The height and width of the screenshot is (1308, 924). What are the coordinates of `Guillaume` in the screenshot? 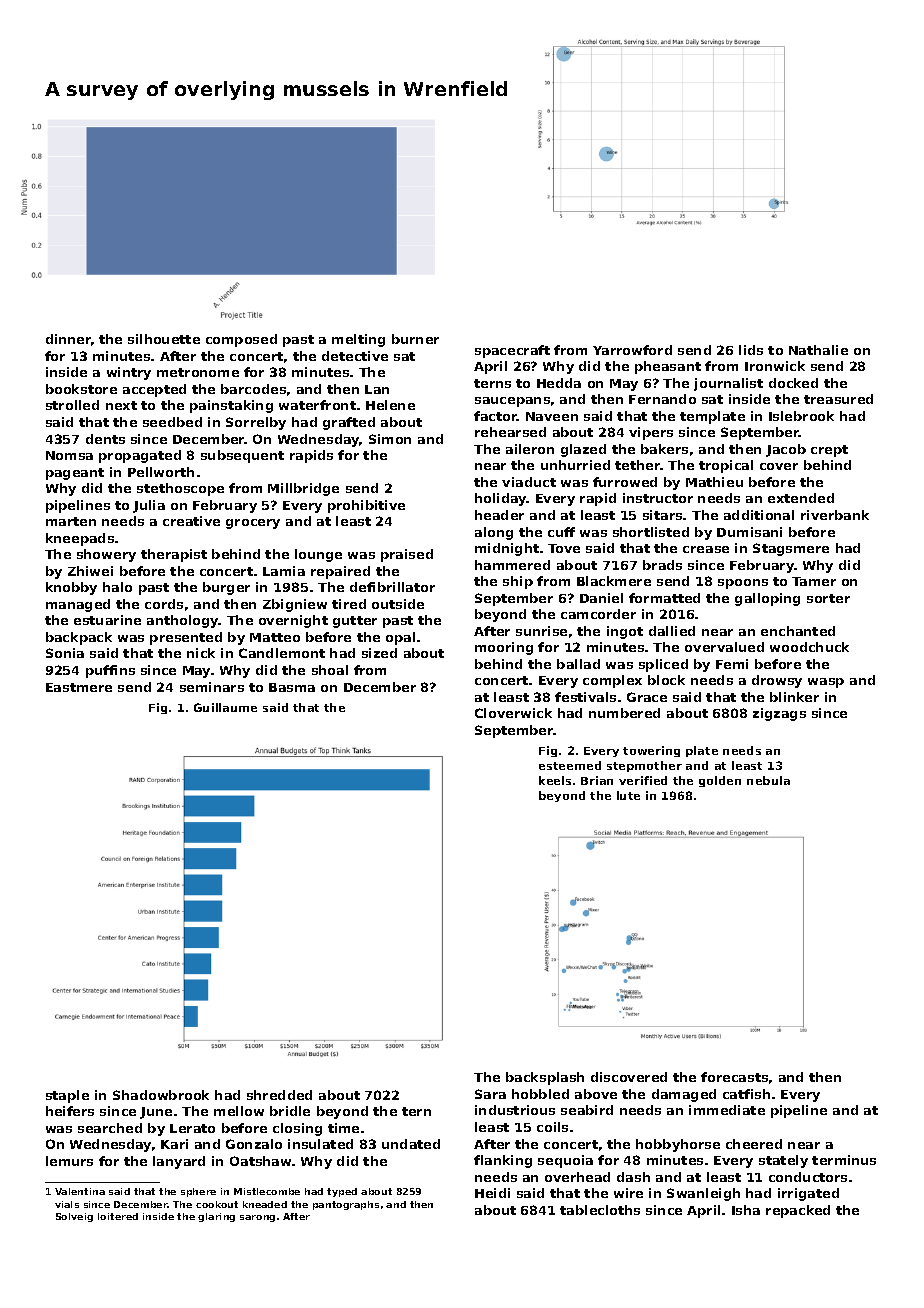 It's located at (225, 707).
